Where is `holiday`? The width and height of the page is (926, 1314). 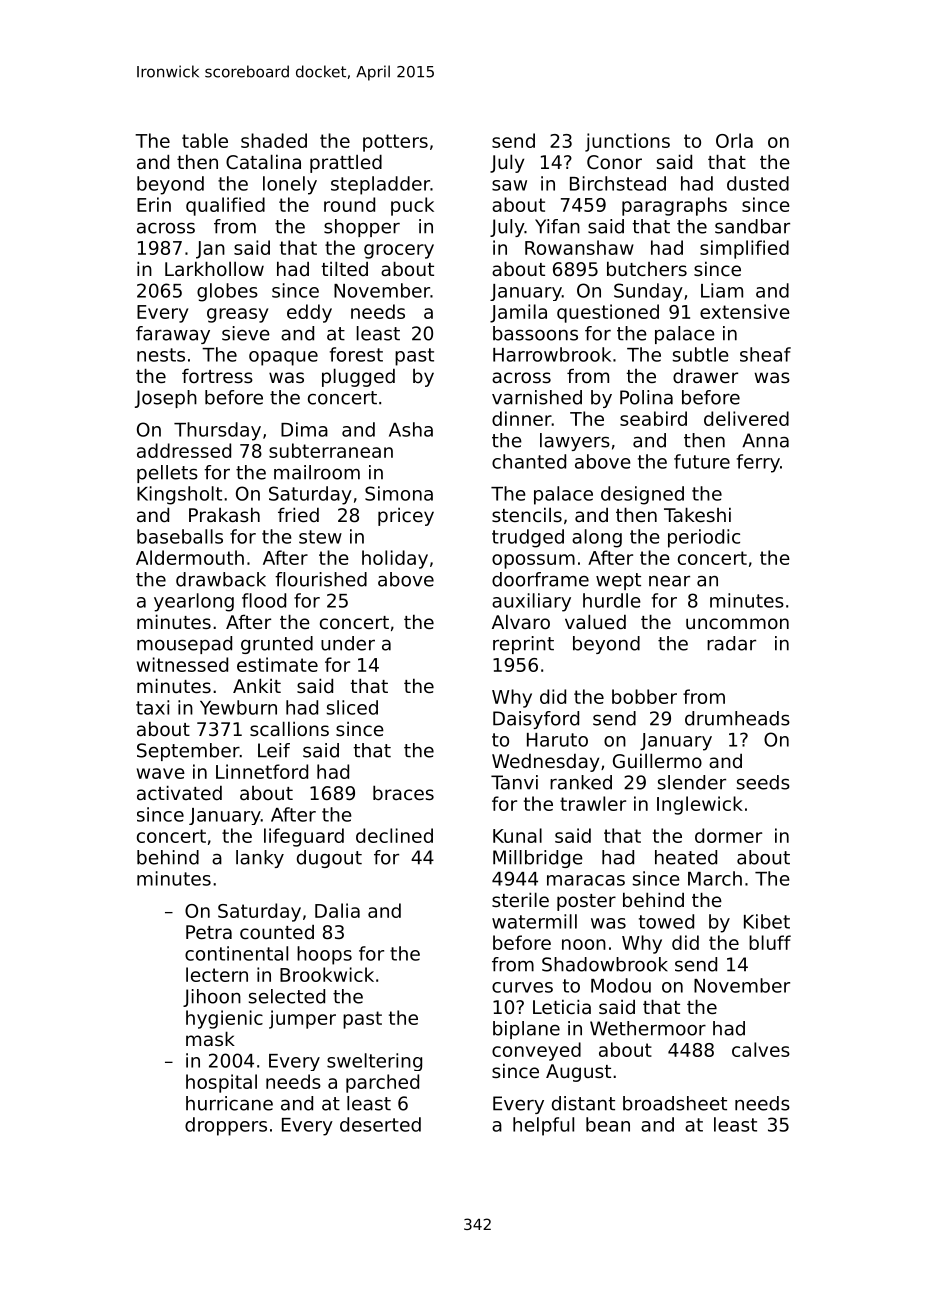 holiday is located at coordinates (395, 559).
